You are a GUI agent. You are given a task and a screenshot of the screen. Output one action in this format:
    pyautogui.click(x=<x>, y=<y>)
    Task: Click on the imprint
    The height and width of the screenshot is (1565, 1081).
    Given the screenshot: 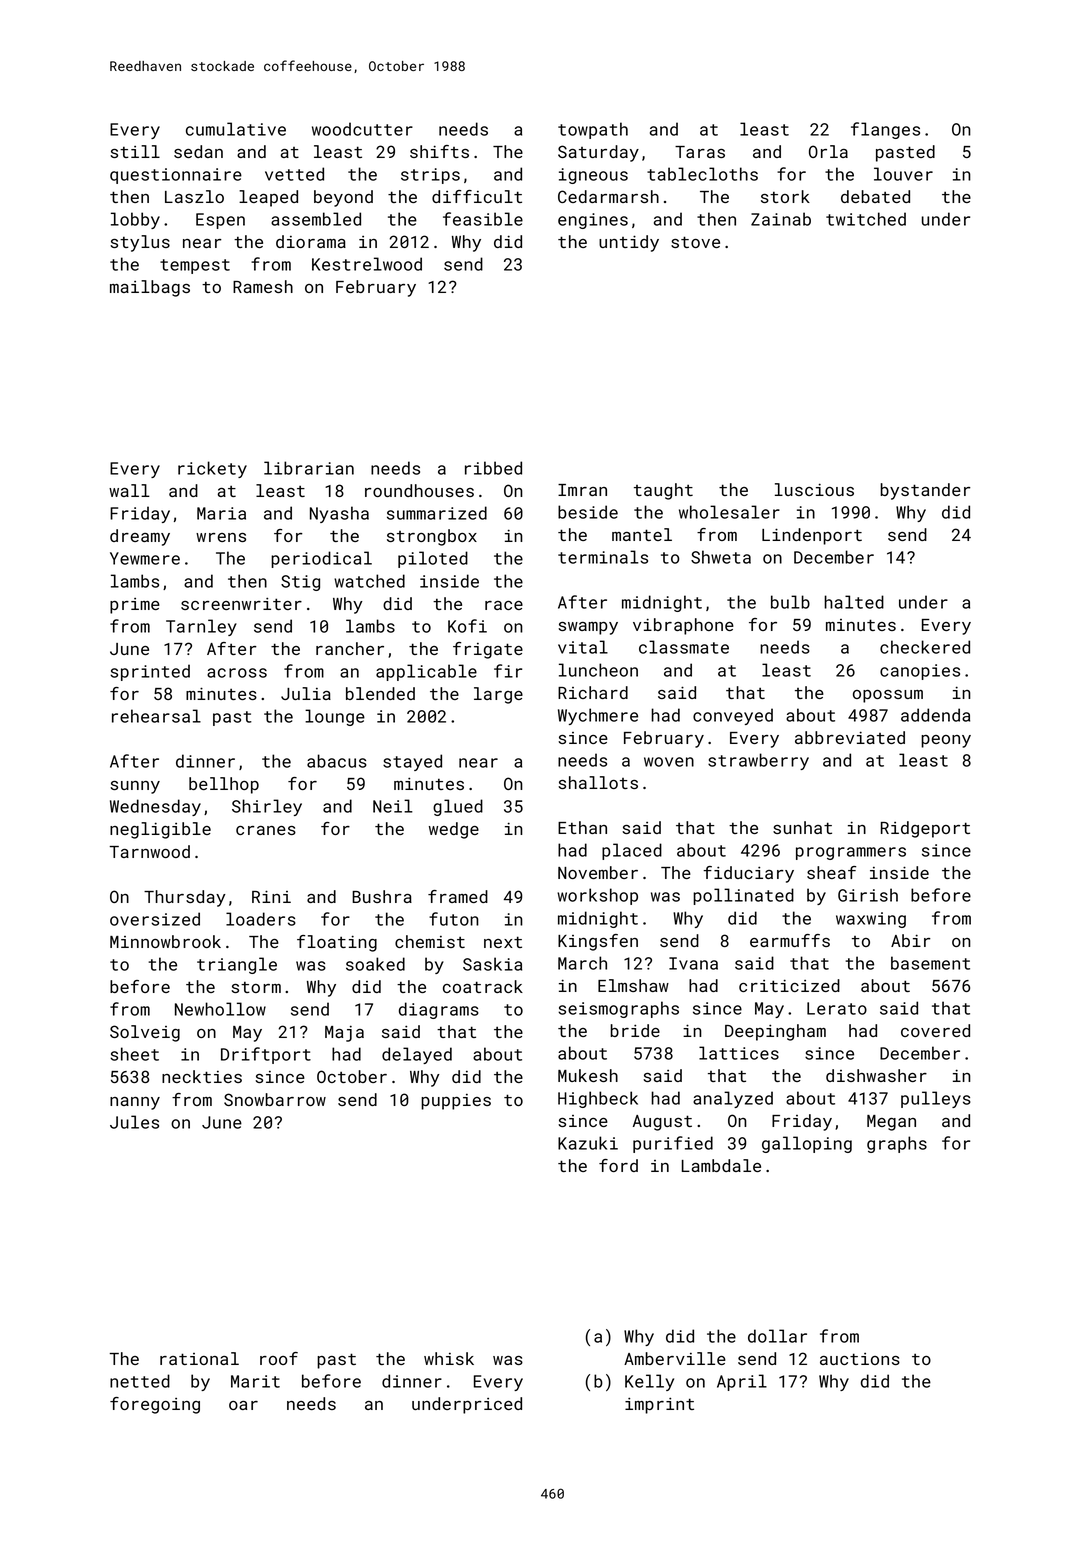 What is the action you would take?
    pyautogui.click(x=659, y=1405)
